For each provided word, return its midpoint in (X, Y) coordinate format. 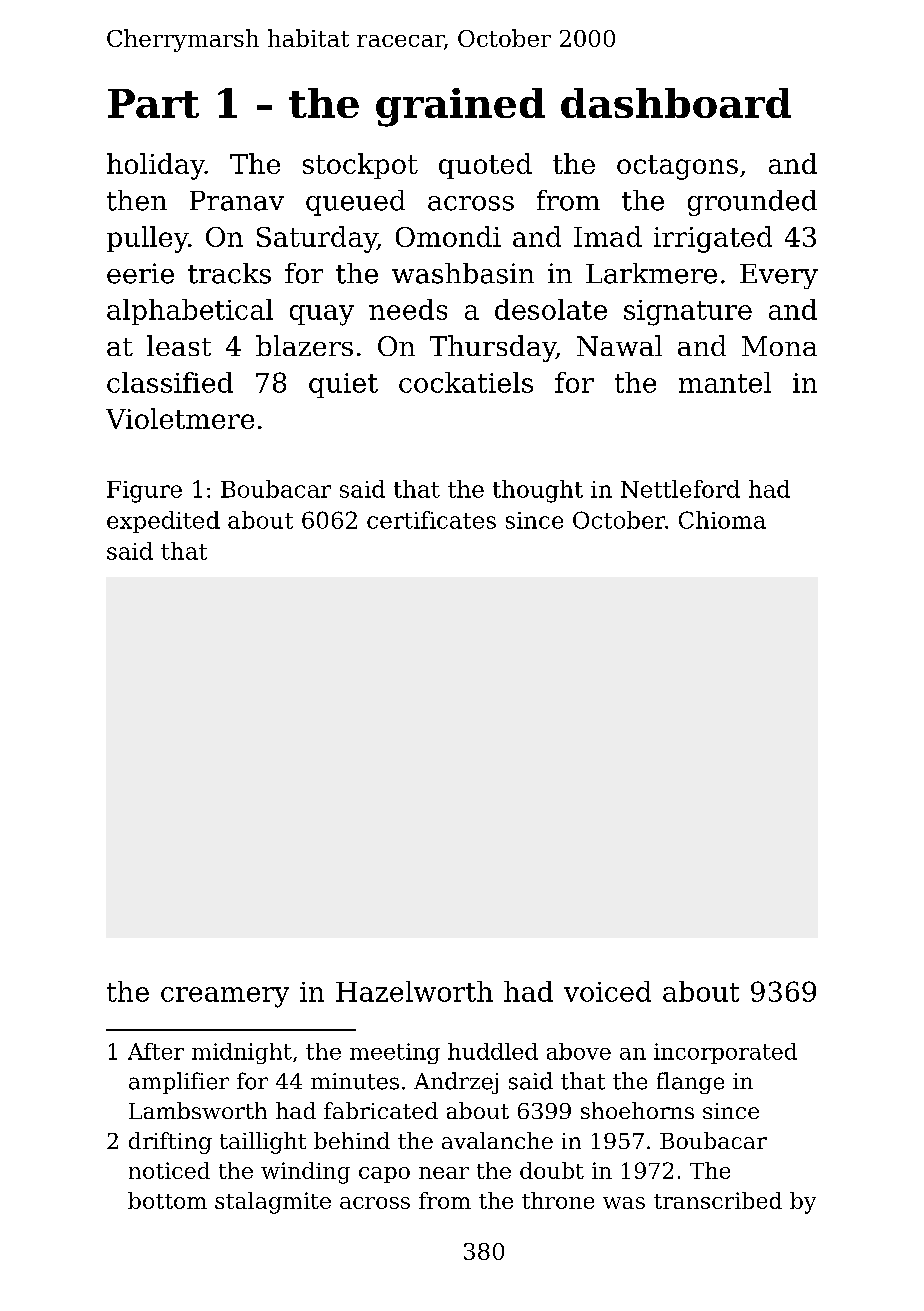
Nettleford (680, 489)
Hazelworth (414, 991)
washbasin (463, 273)
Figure (144, 492)
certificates (431, 520)
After (156, 1051)
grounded (752, 203)
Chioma (722, 520)
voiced (607, 991)
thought (538, 491)
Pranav (237, 201)
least (179, 345)
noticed (169, 1170)
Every (779, 276)
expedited (163, 522)
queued (355, 203)
